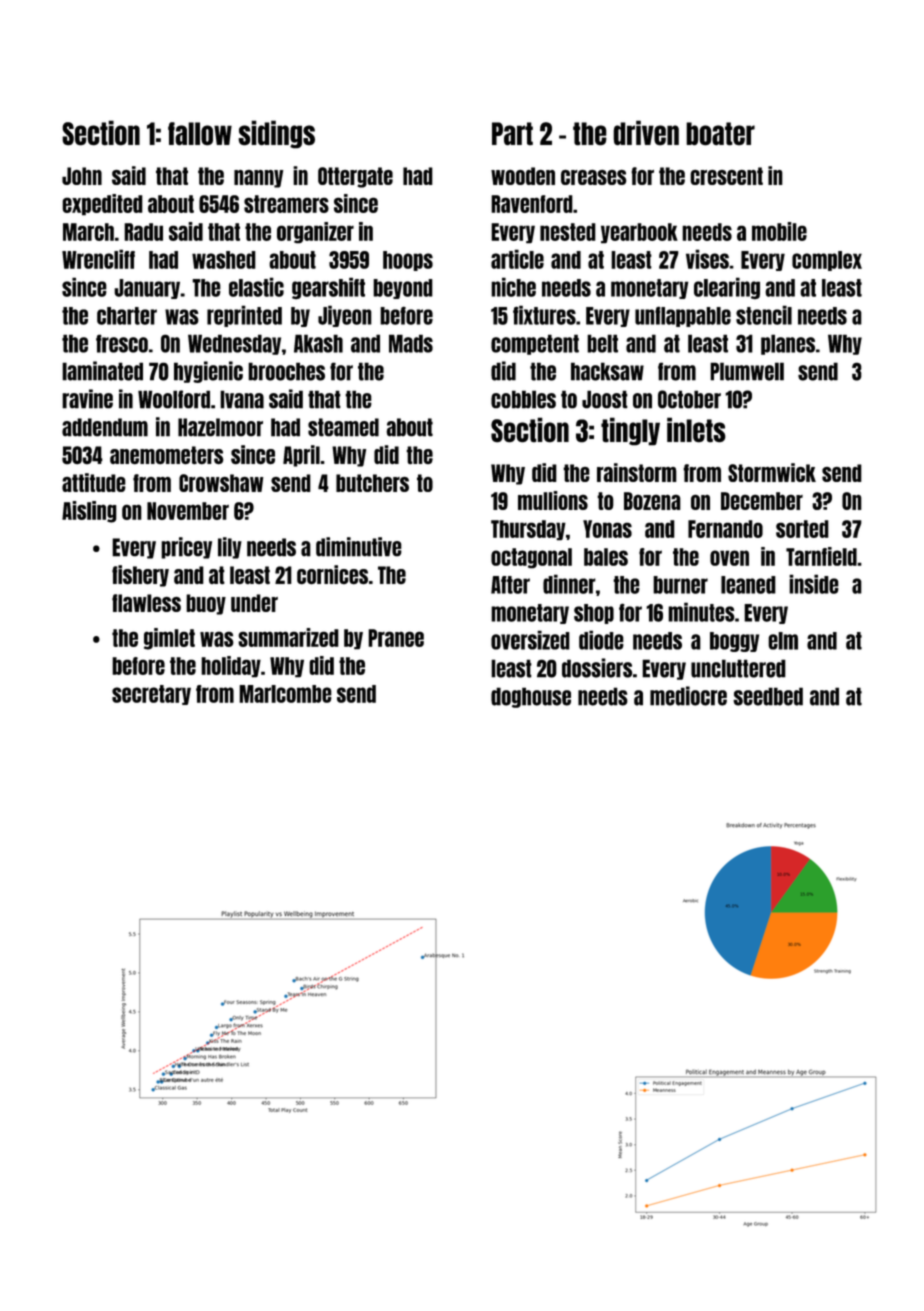 The width and height of the image is (924, 1311). Describe the element at coordinates (535, 344) in the image. I see `competent` at that location.
